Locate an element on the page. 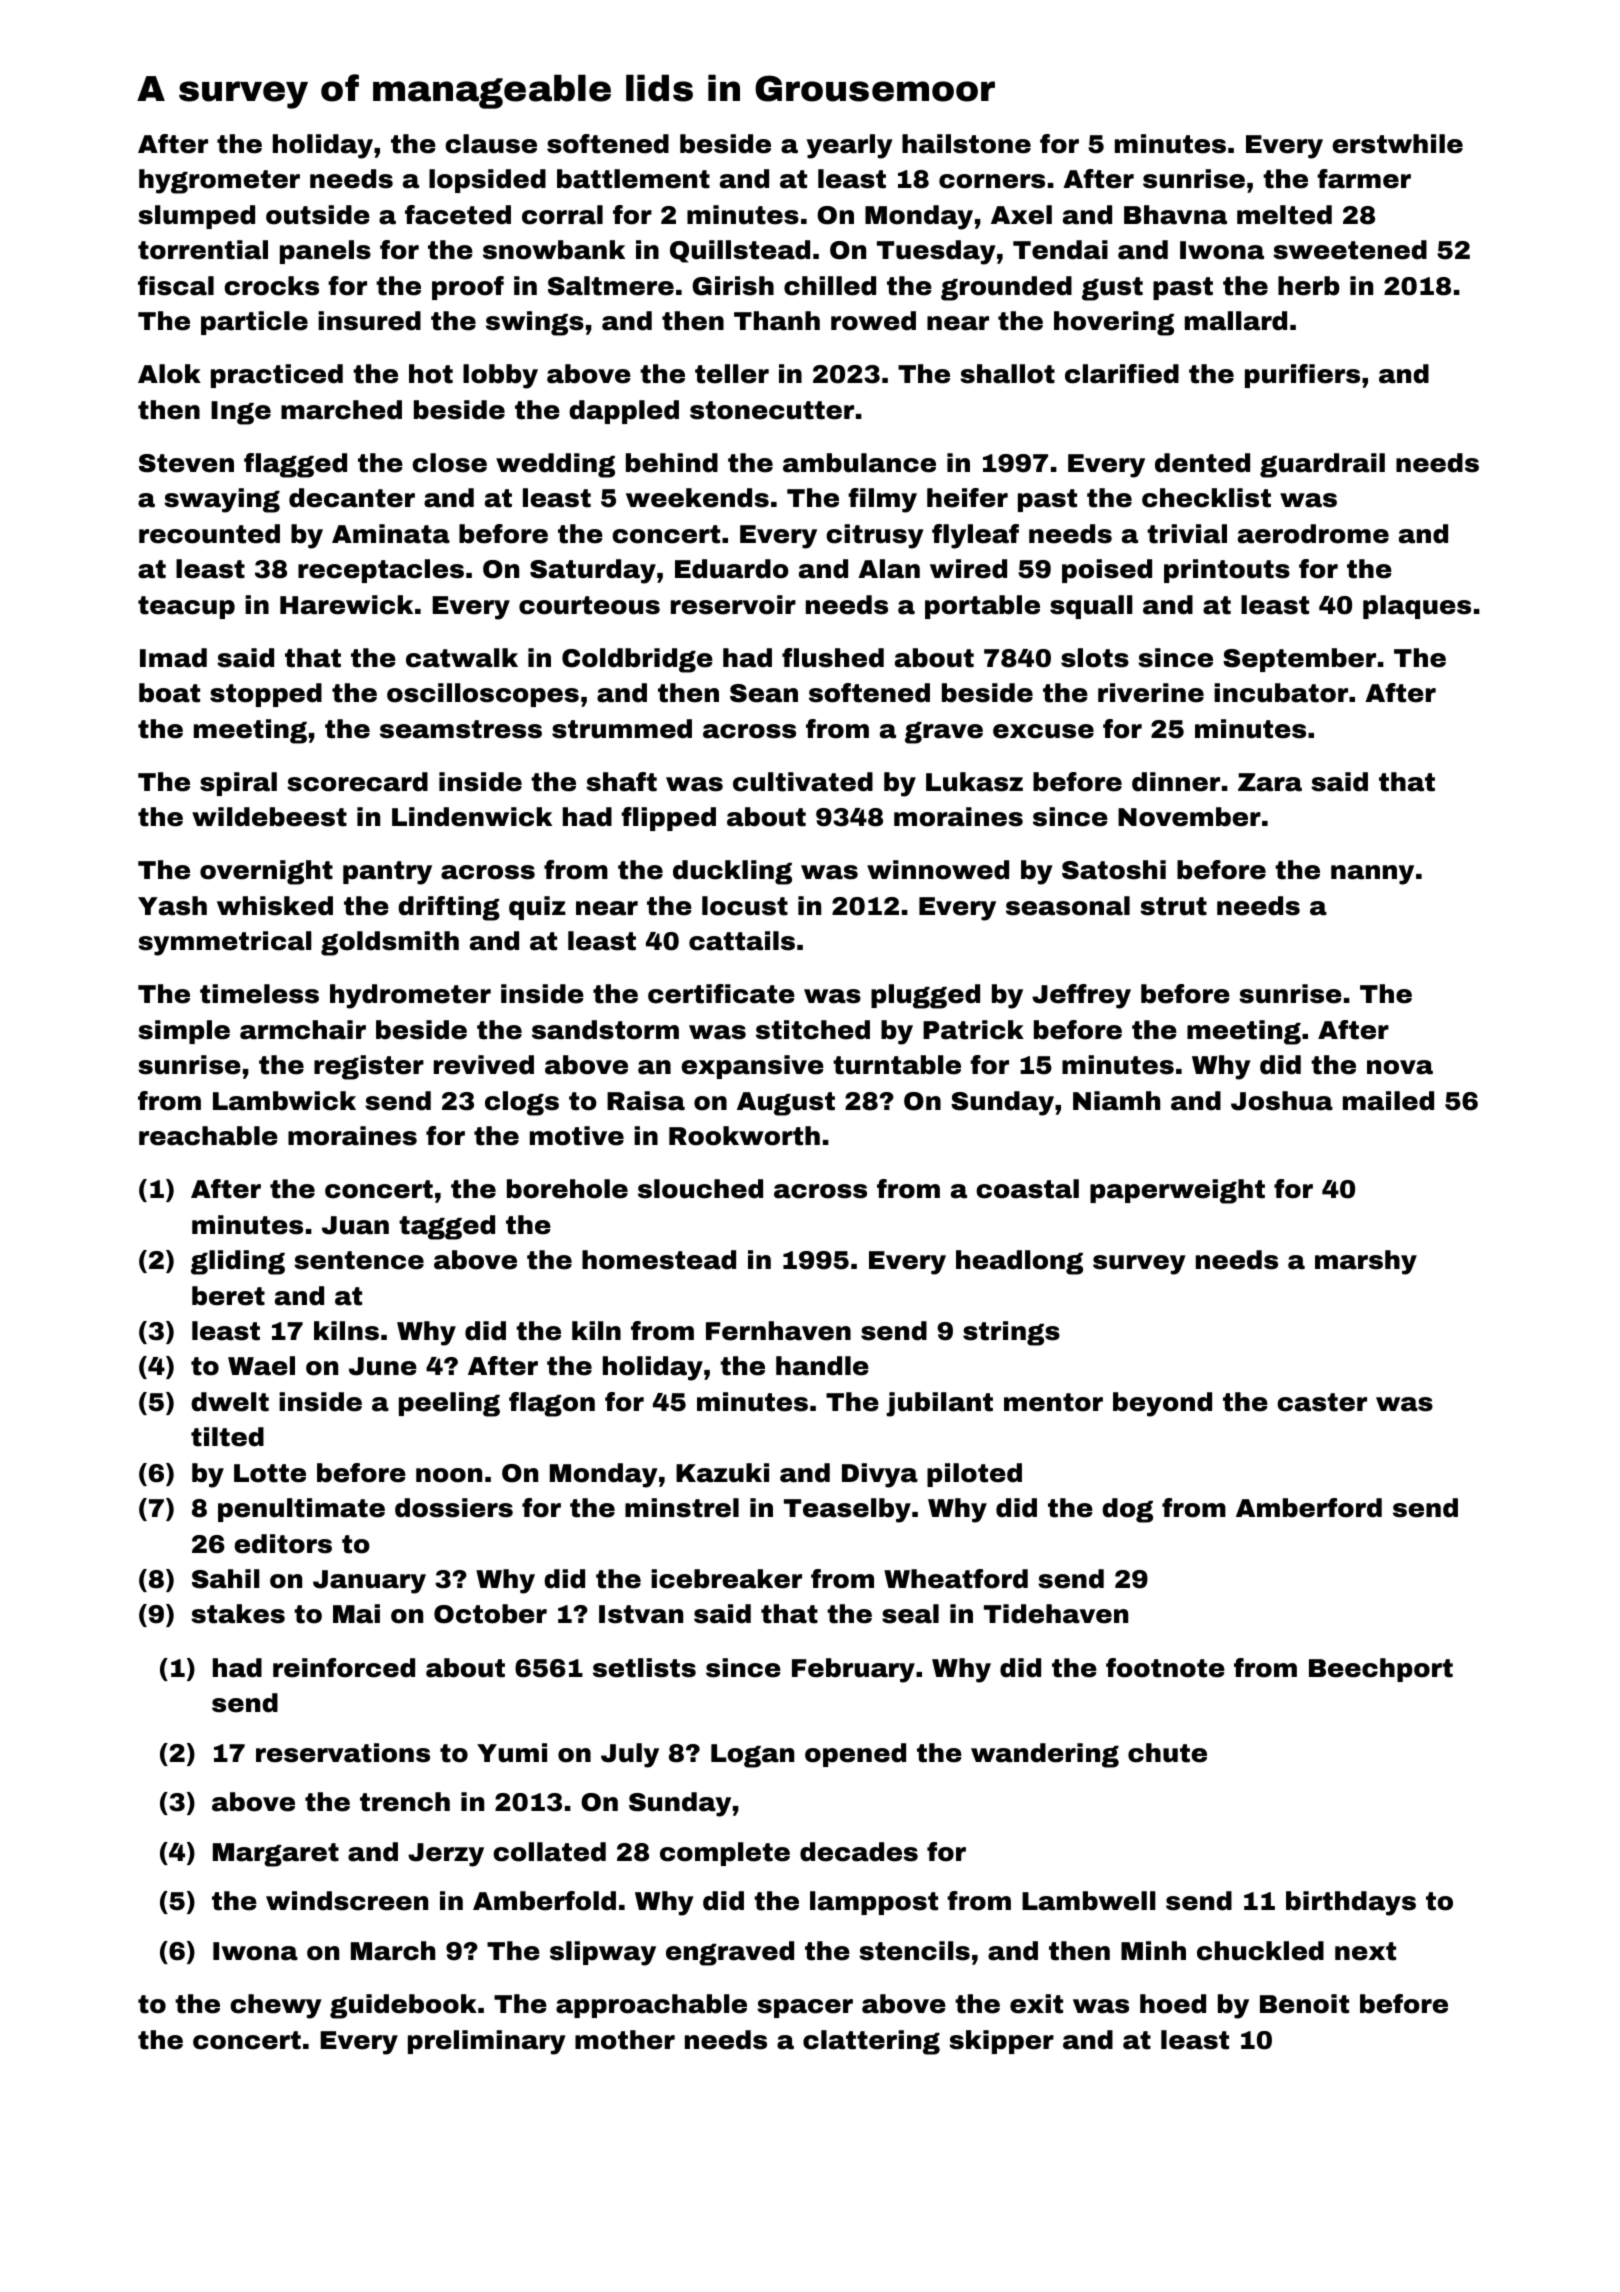  Benoit is located at coordinates (1304, 2004).
